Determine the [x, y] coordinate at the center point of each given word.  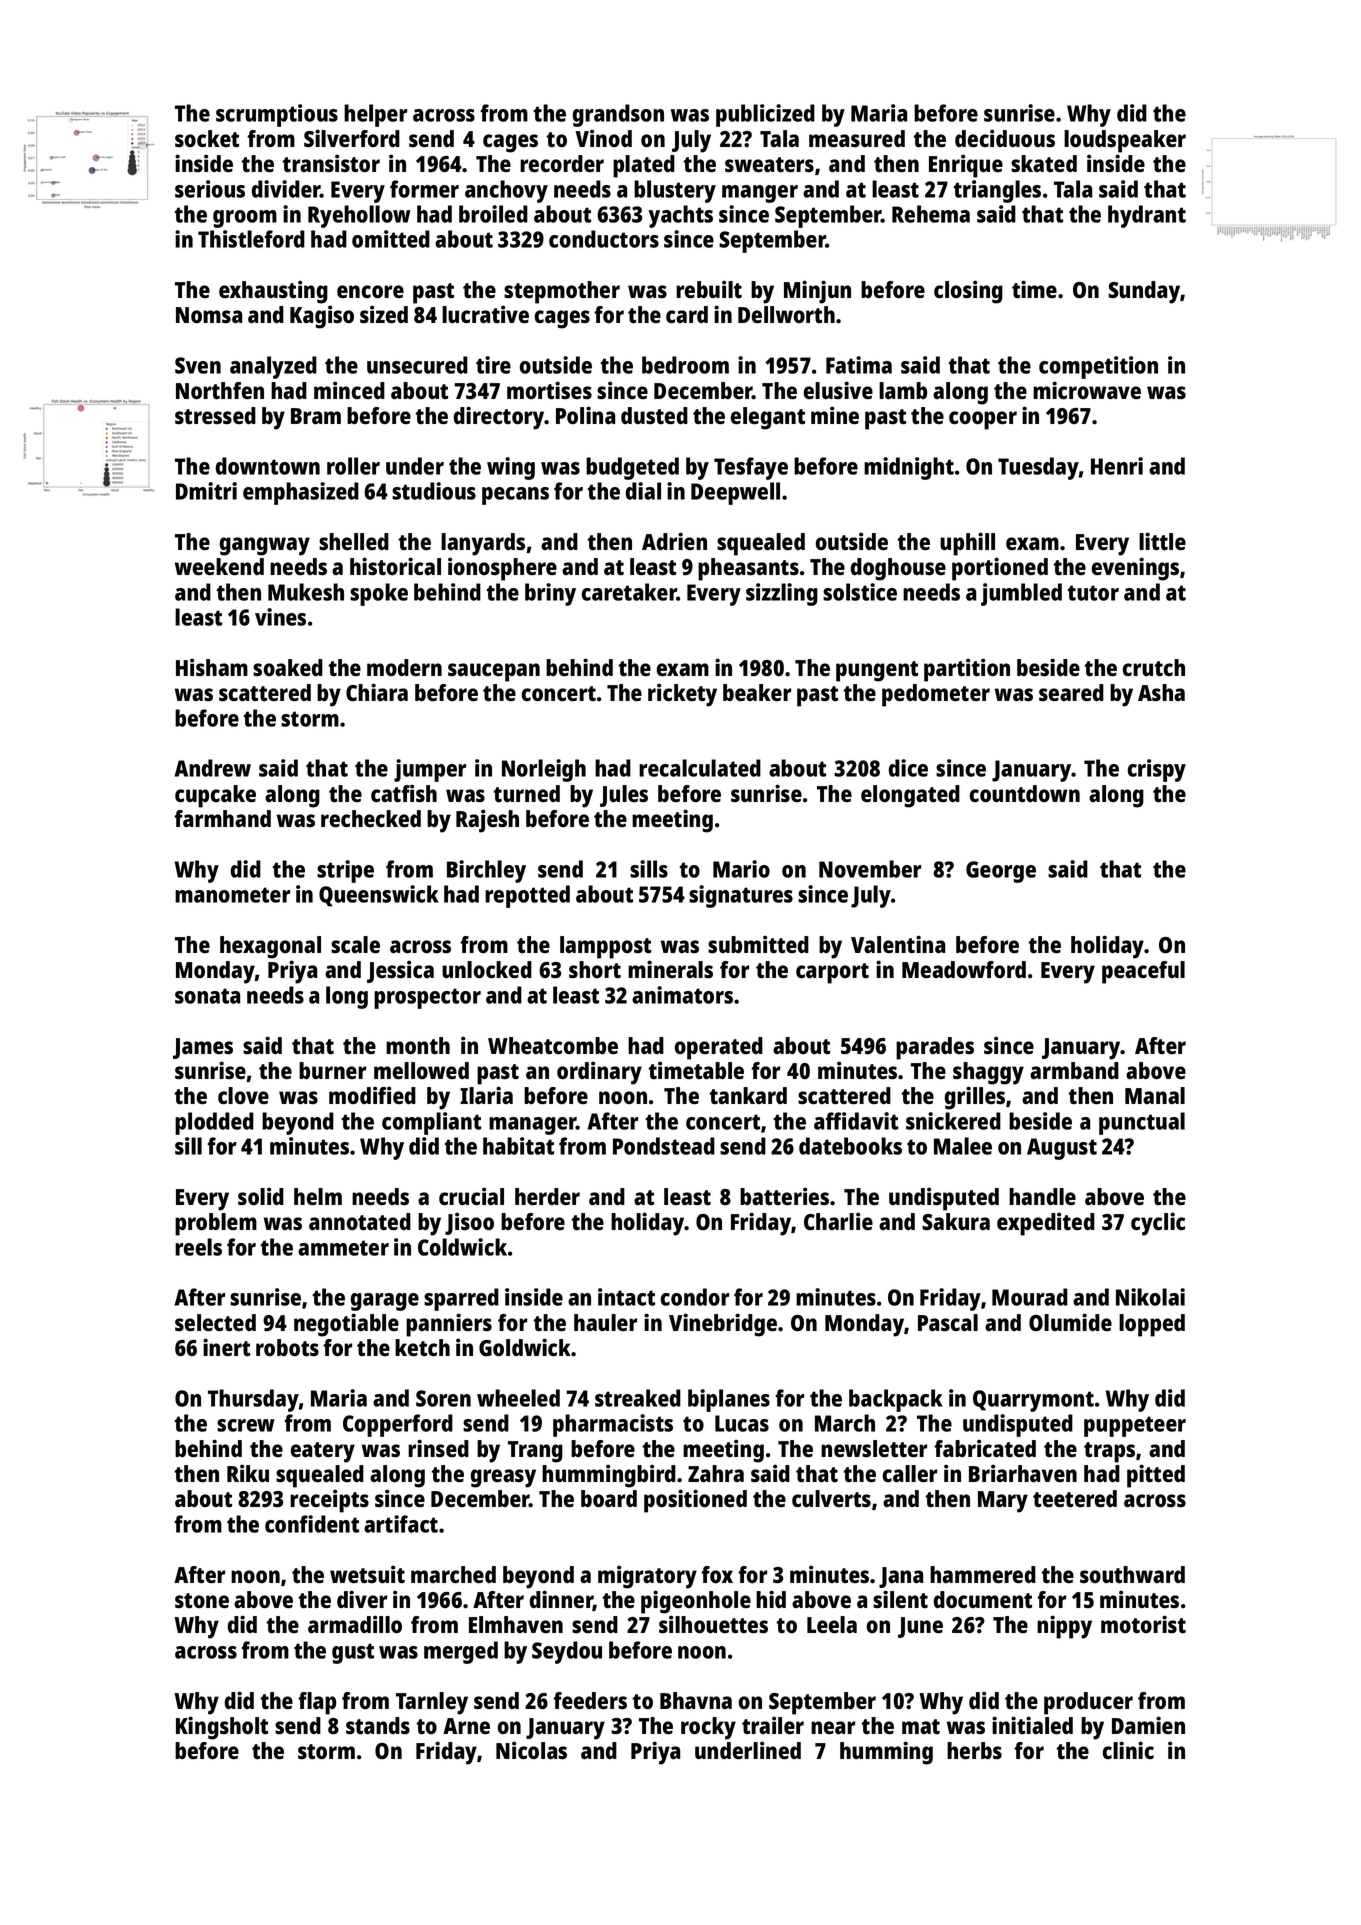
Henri [1117, 466]
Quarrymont [1033, 1401]
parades [935, 1048]
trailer [773, 1725]
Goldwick [525, 1347]
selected [215, 1322]
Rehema [931, 214]
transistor [331, 163]
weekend [219, 566]
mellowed [421, 1070]
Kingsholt [222, 1728]
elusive [838, 390]
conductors [604, 239]
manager [532, 1126]
